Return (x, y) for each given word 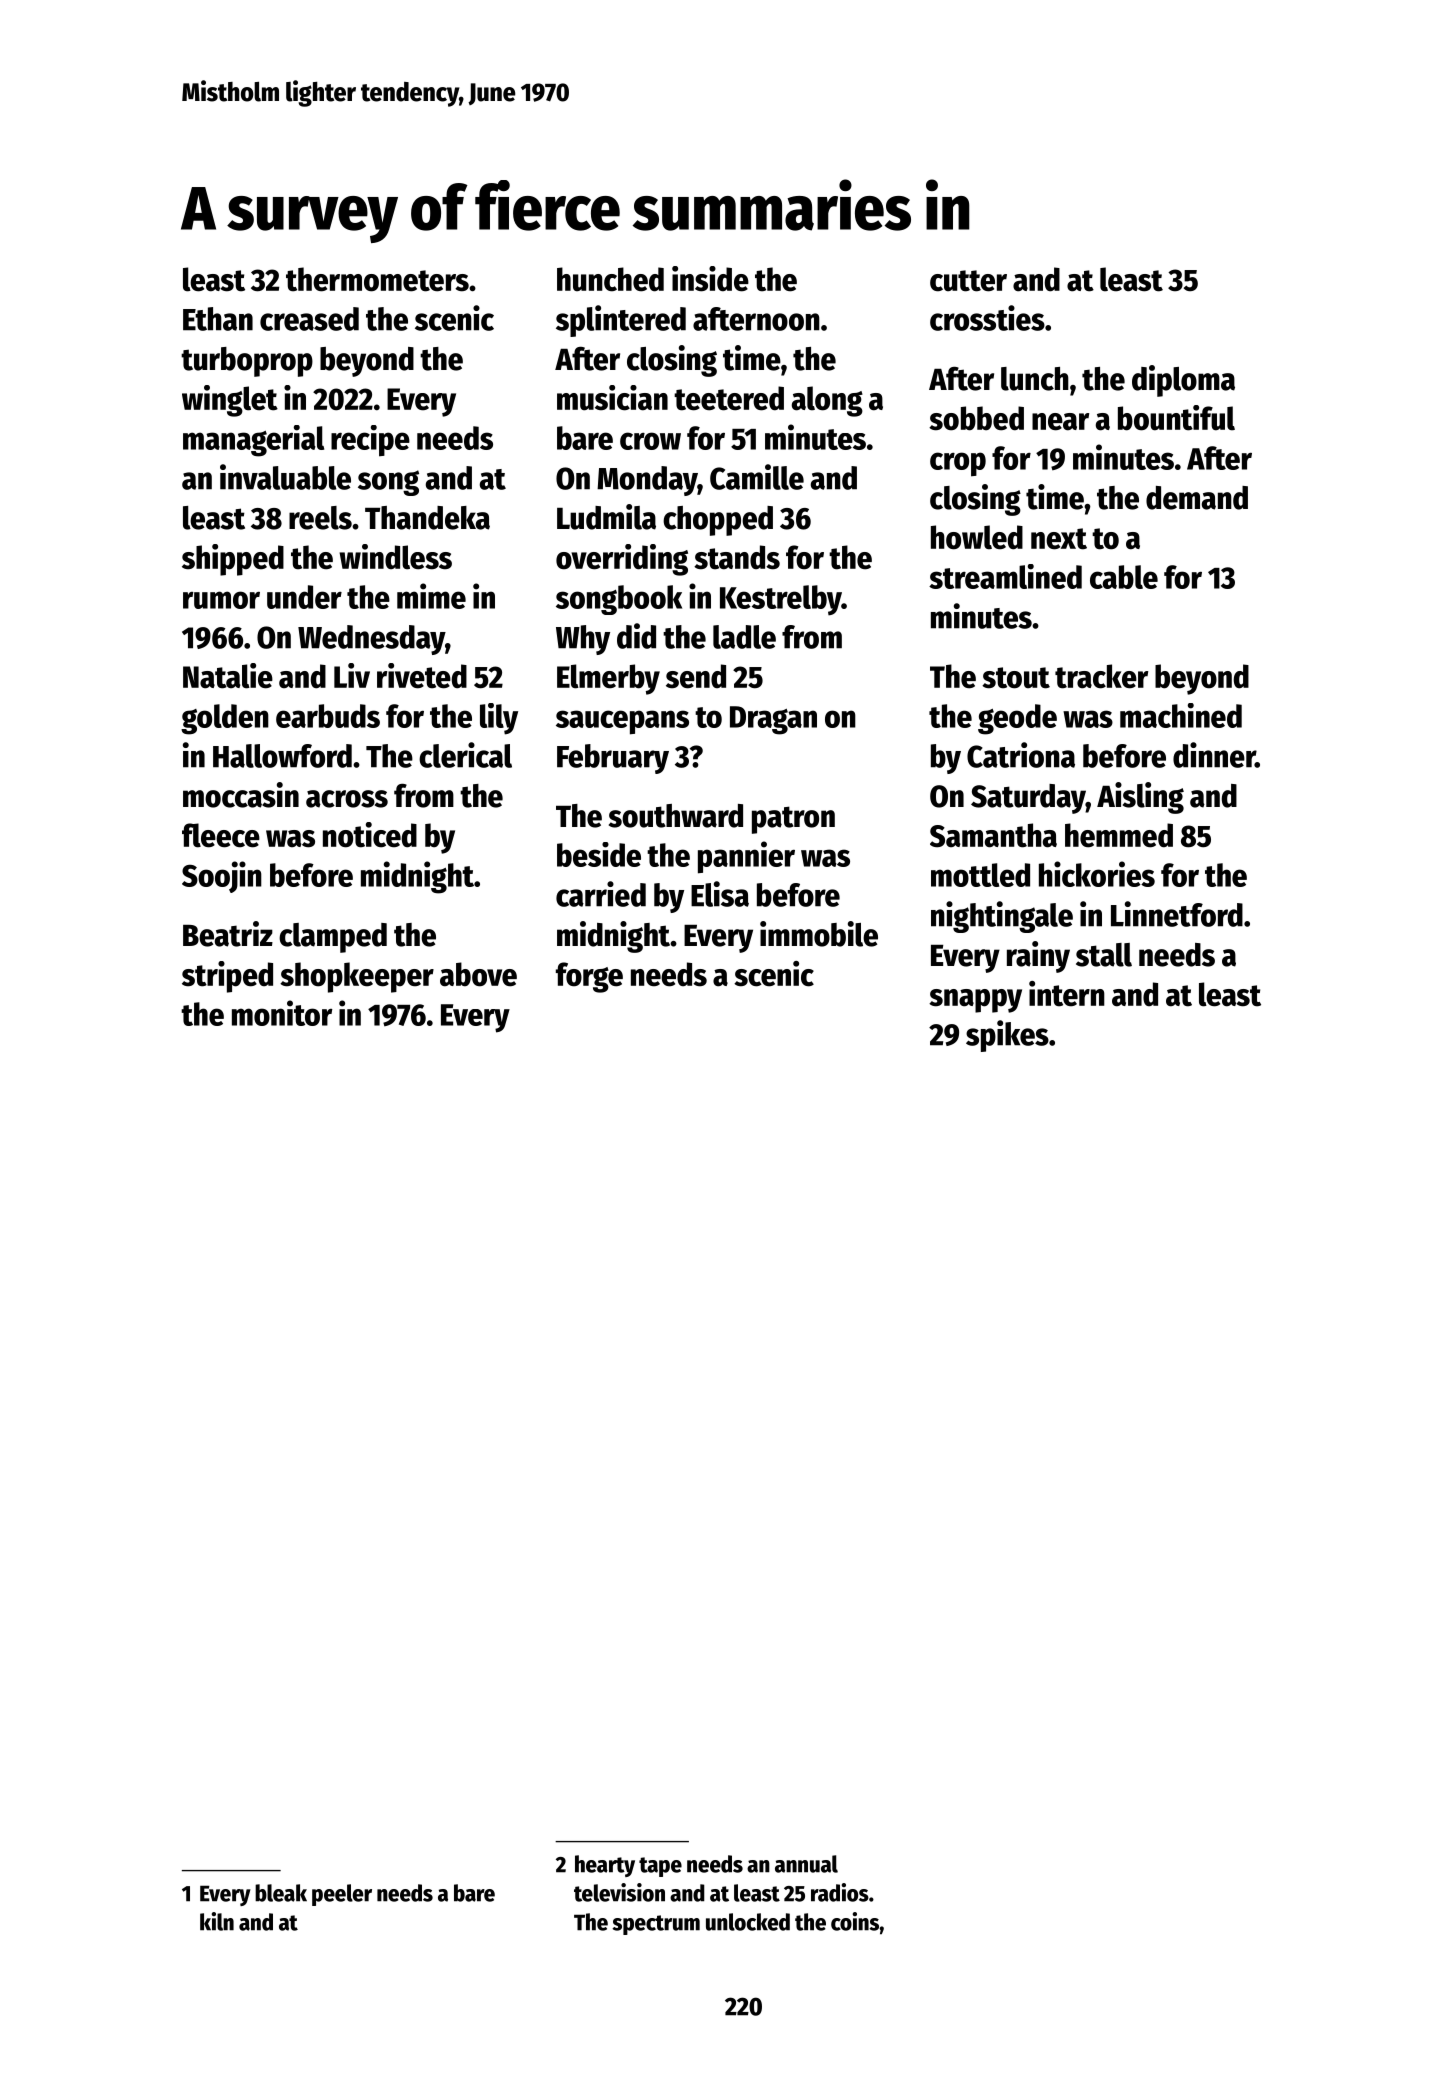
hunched (610, 279)
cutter (968, 281)
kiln (217, 1921)
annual (806, 1864)
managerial (253, 441)
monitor (282, 1013)
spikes (1007, 1036)
